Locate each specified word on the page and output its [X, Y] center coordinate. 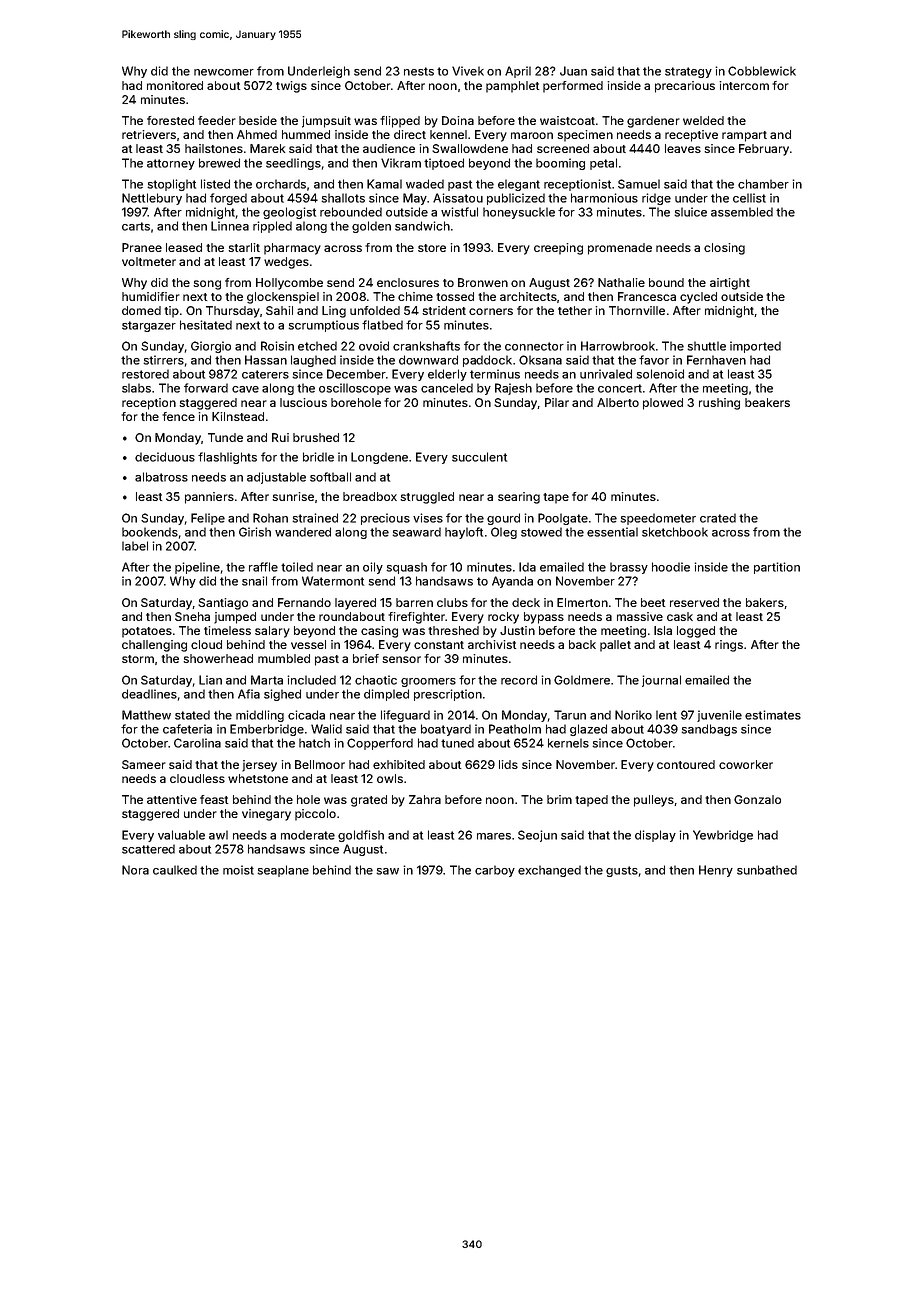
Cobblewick [762, 71]
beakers [767, 402]
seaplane [283, 871]
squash [406, 568]
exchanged [549, 871]
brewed [219, 163]
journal [661, 681]
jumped [235, 618]
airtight [730, 284]
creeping [558, 249]
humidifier [151, 296]
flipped [400, 122]
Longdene [379, 458]
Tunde [225, 437]
